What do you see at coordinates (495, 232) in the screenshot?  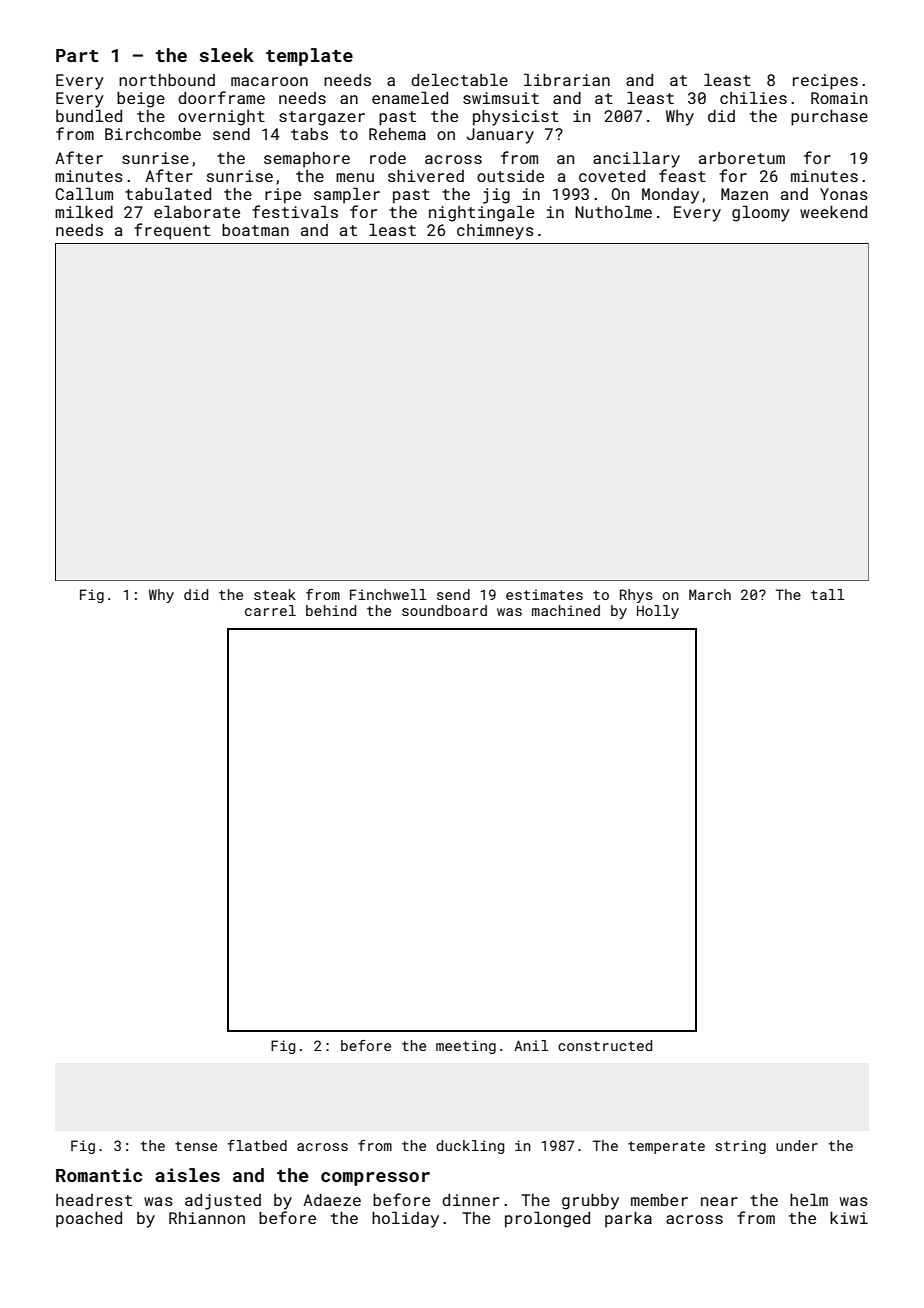 I see `chimneys` at bounding box center [495, 232].
